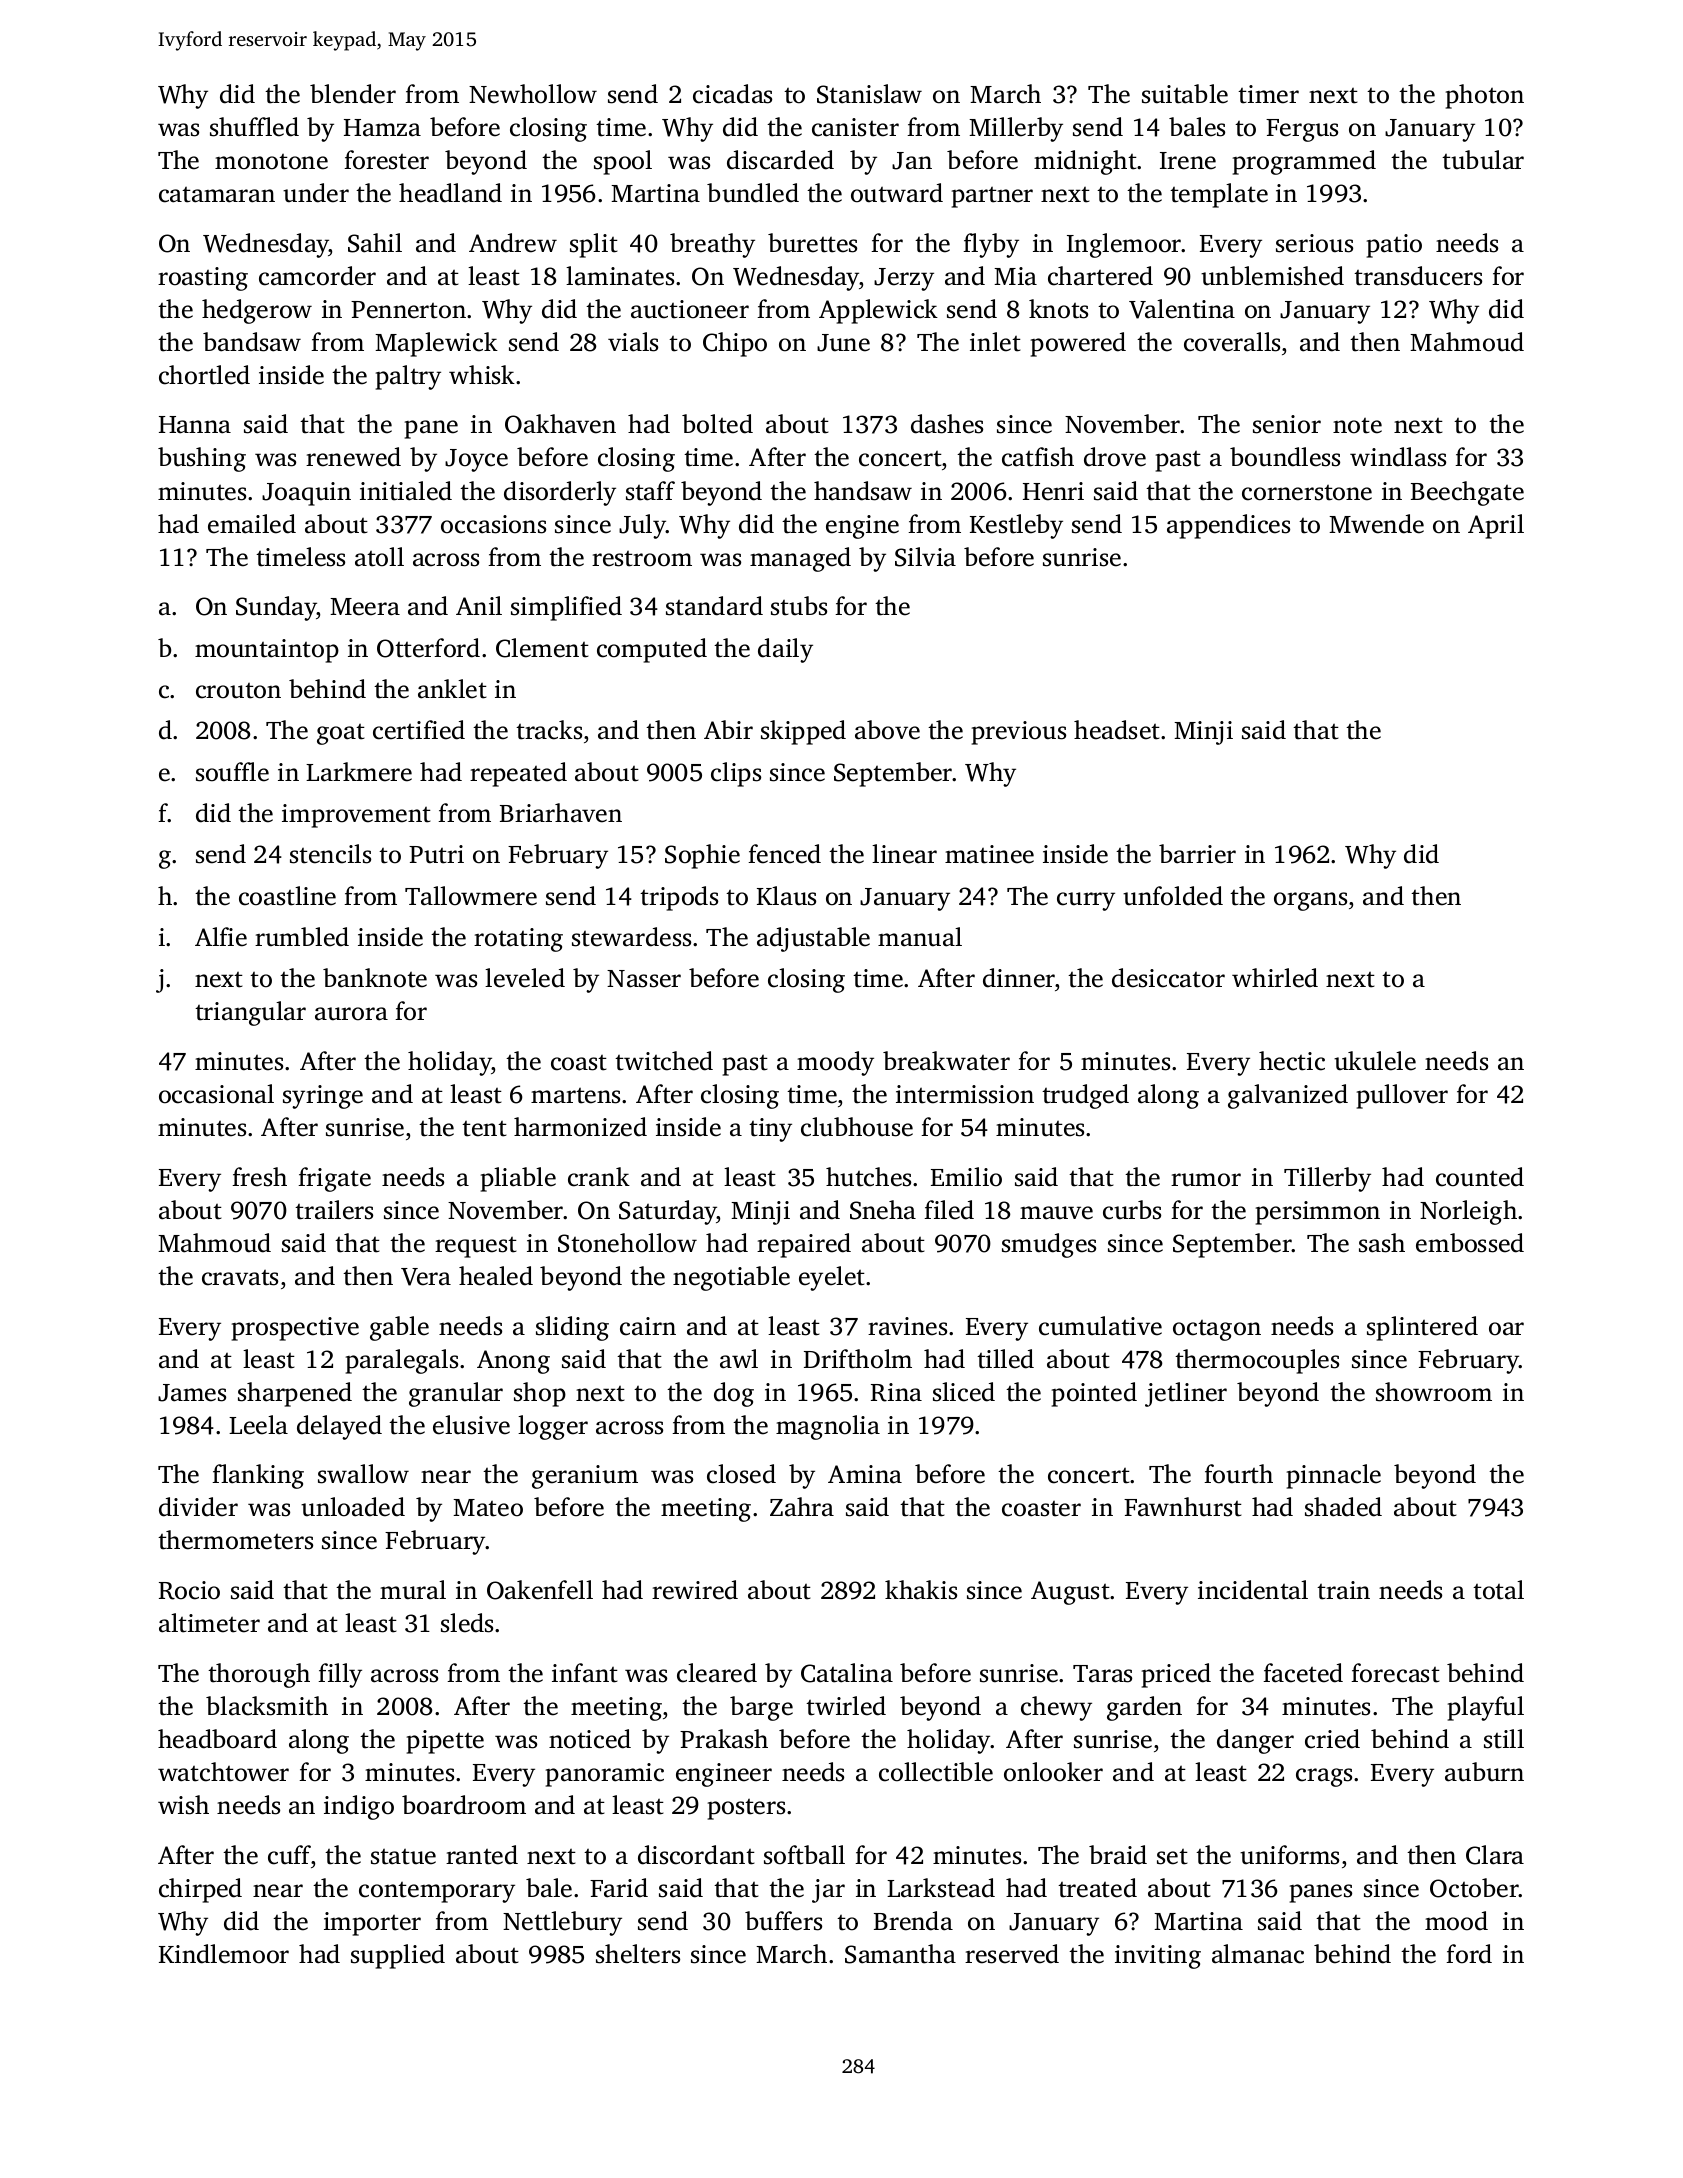 This image has height=2178, width=1683. What do you see at coordinates (398, 1956) in the image?
I see `supplied` at bounding box center [398, 1956].
